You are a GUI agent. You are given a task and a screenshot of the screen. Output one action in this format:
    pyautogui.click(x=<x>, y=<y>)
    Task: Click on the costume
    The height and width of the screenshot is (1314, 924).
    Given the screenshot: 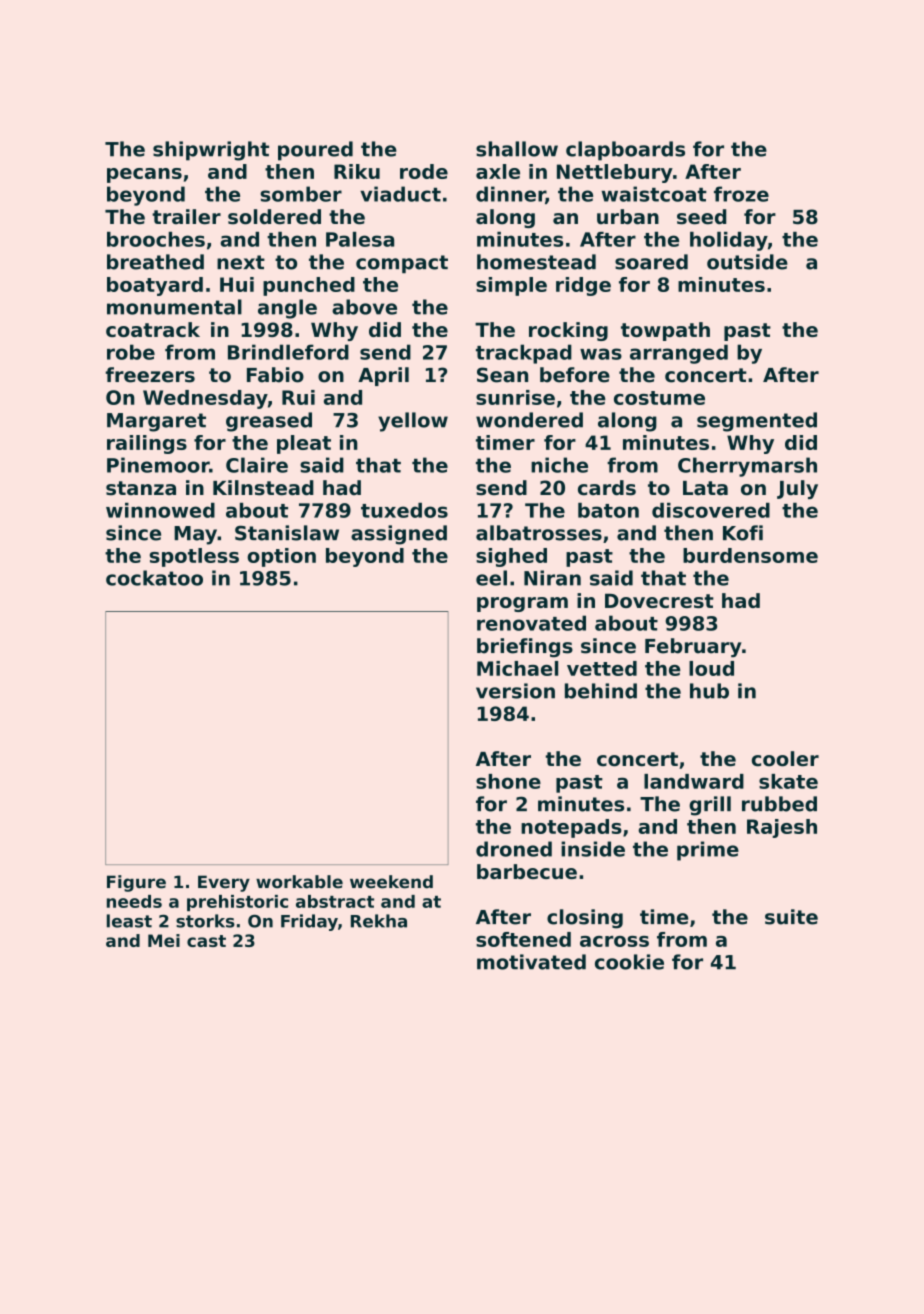 What is the action you would take?
    pyautogui.click(x=659, y=398)
